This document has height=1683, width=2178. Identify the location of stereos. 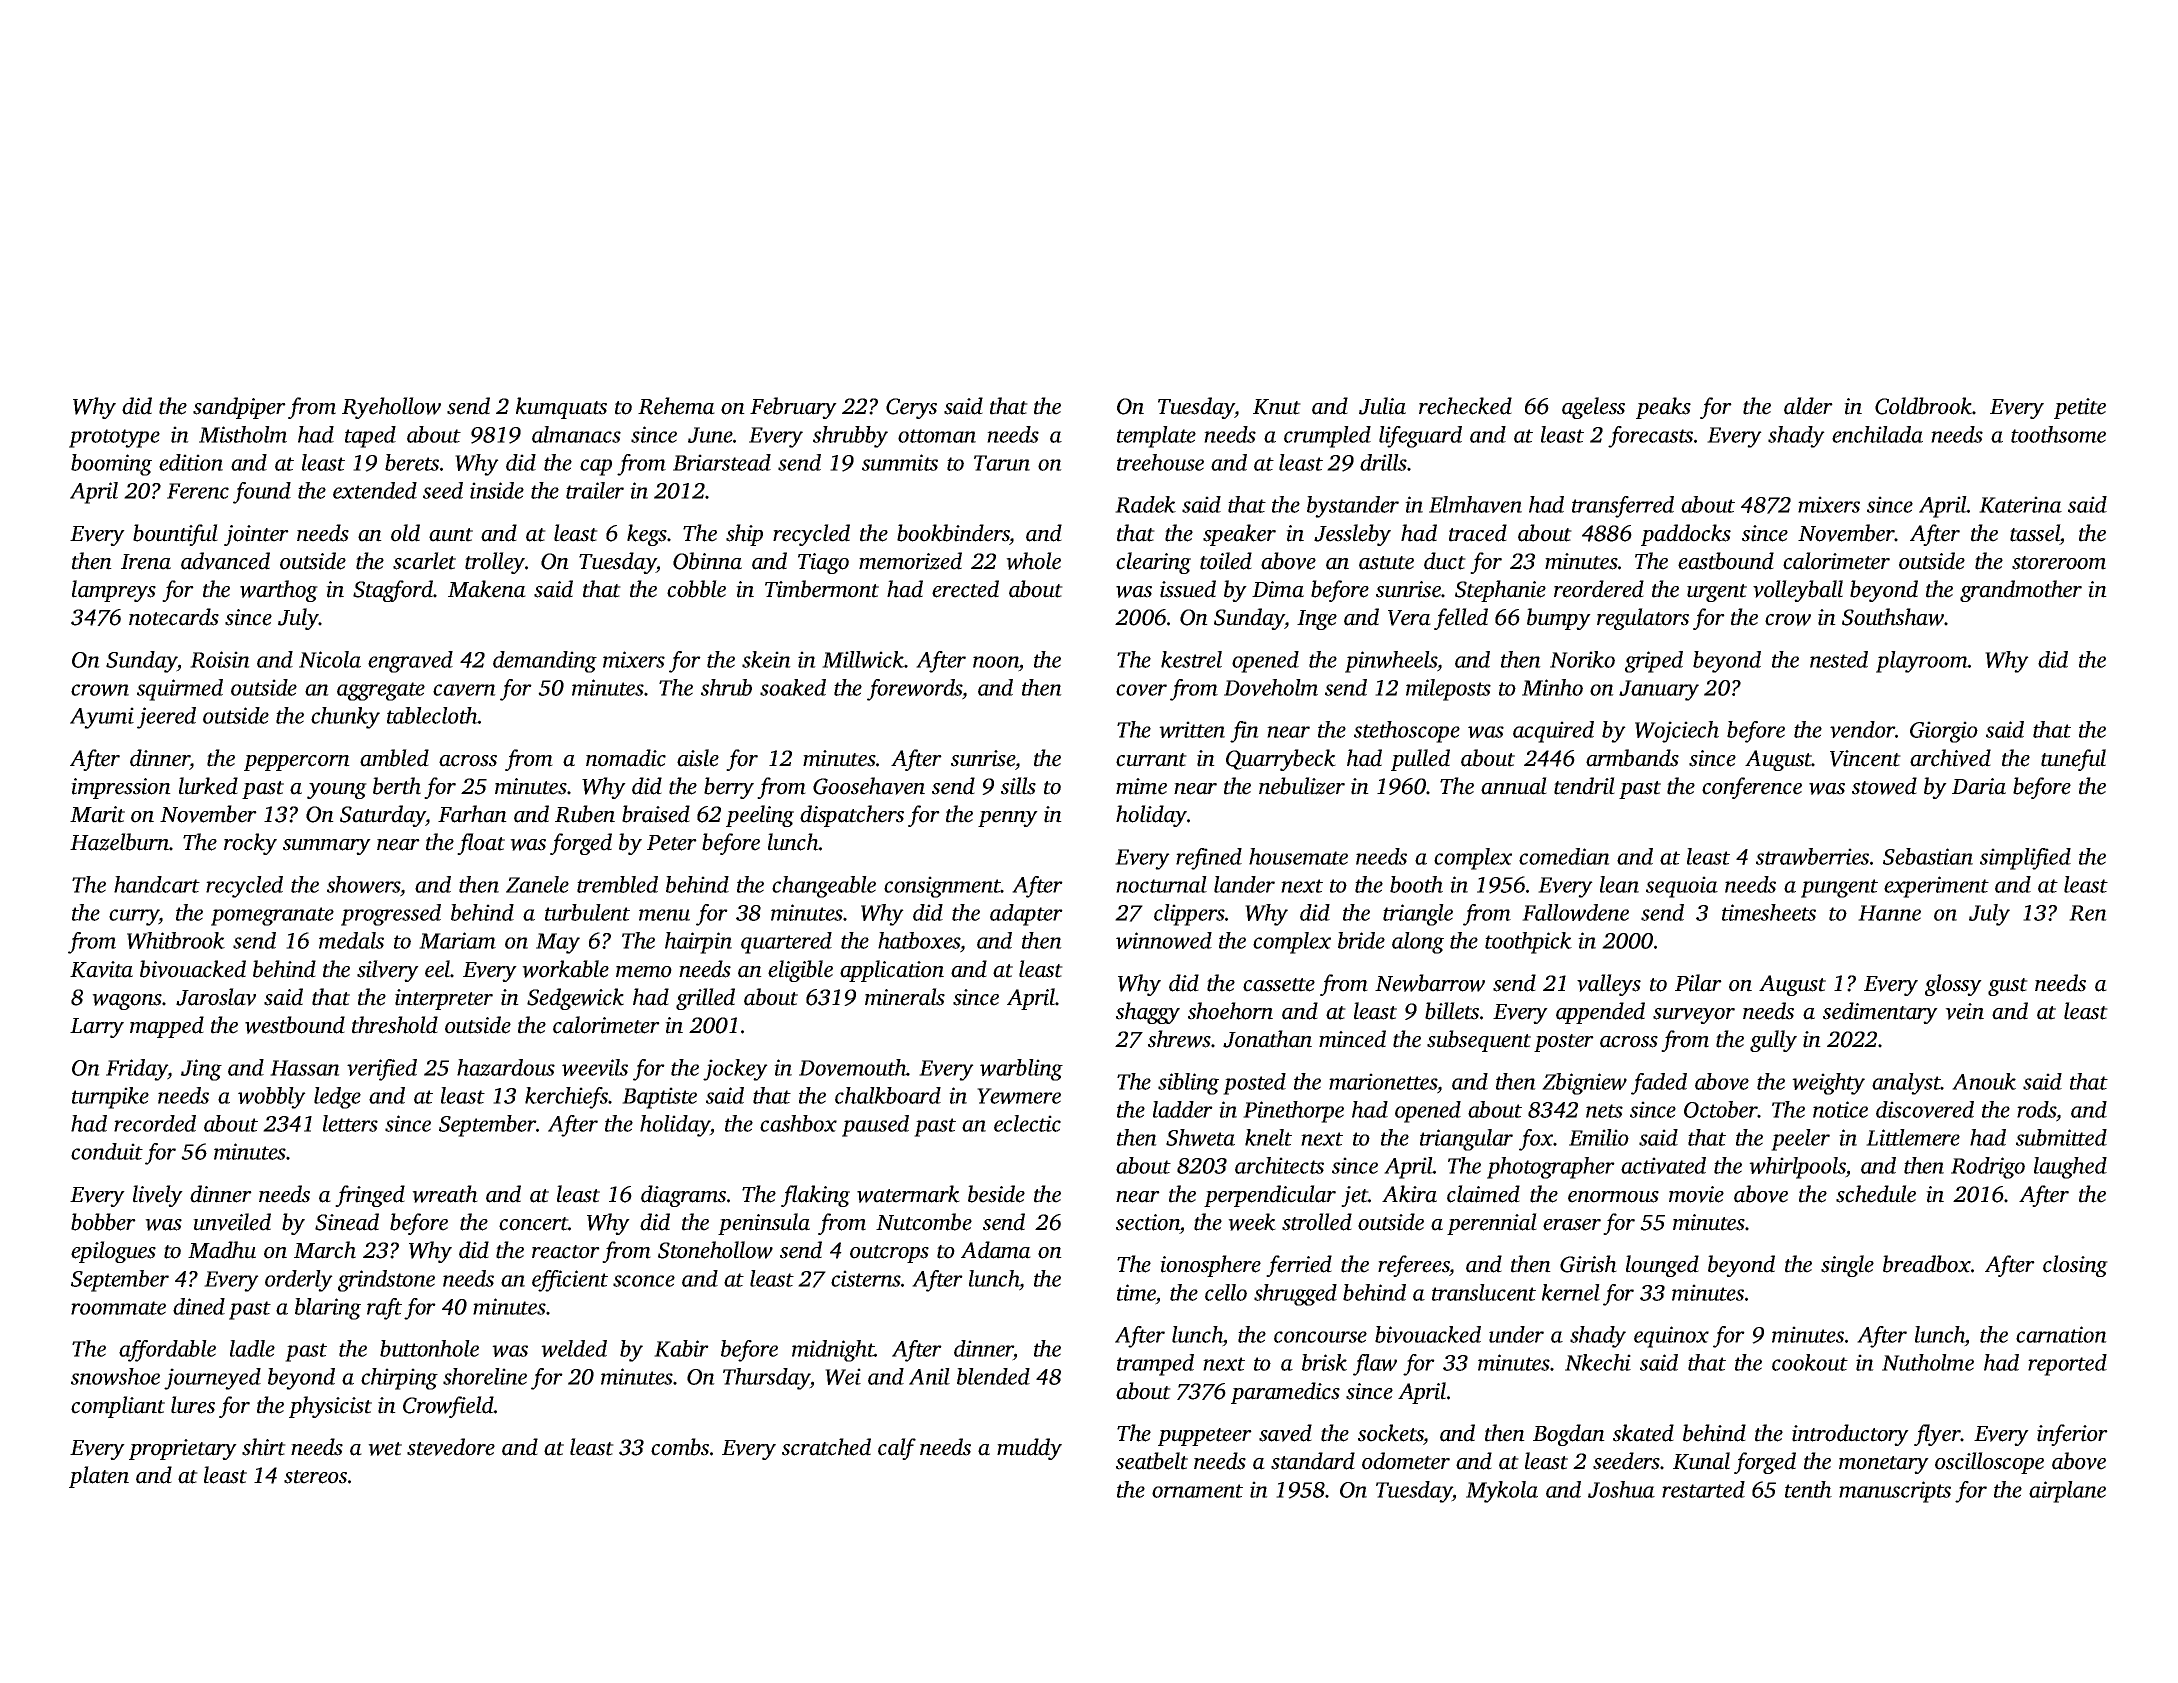
(315, 1477).
